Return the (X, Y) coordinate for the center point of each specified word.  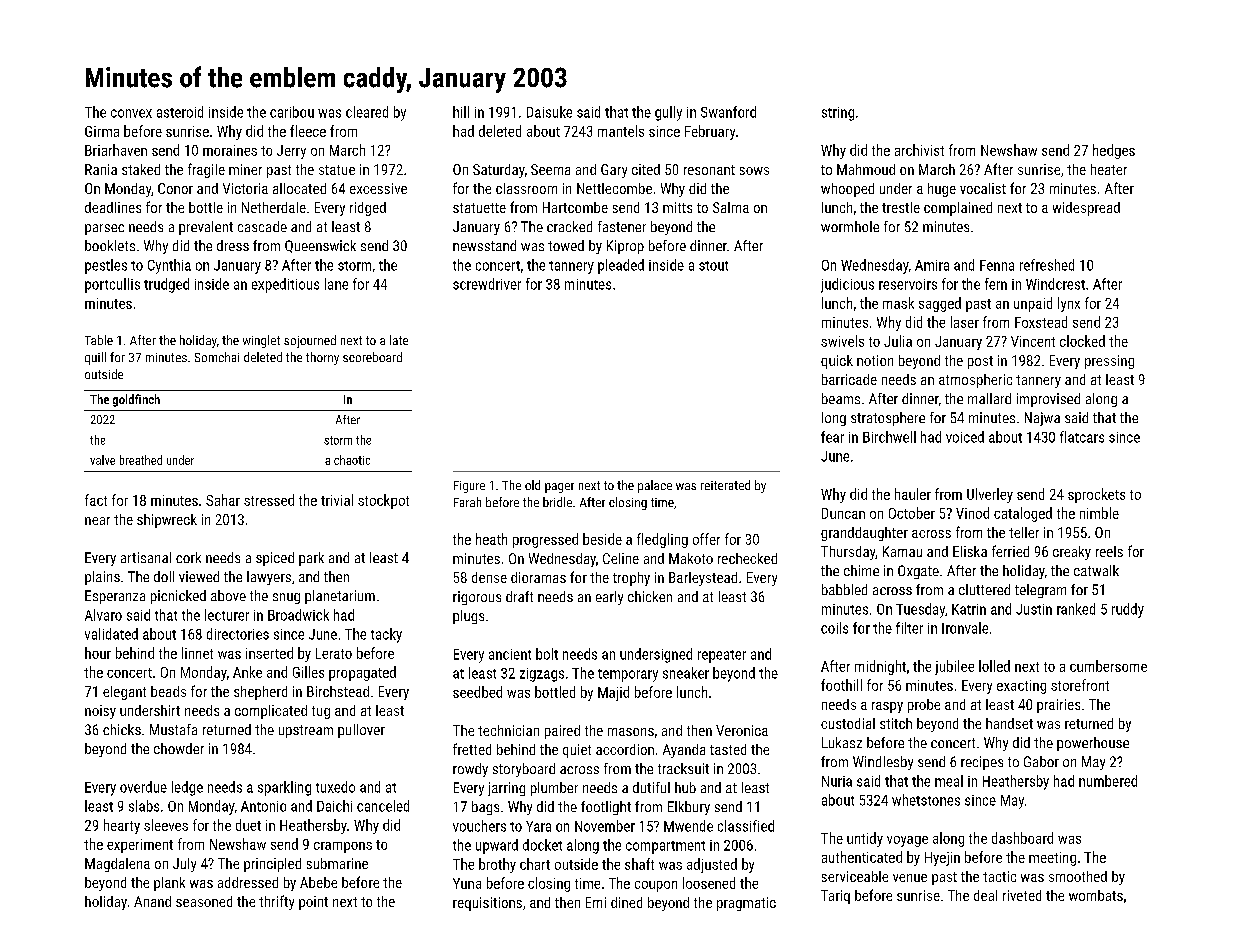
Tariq (835, 897)
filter (909, 628)
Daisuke (549, 112)
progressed (545, 540)
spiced (275, 559)
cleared (367, 112)
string (838, 114)
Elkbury (689, 808)
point (313, 903)
